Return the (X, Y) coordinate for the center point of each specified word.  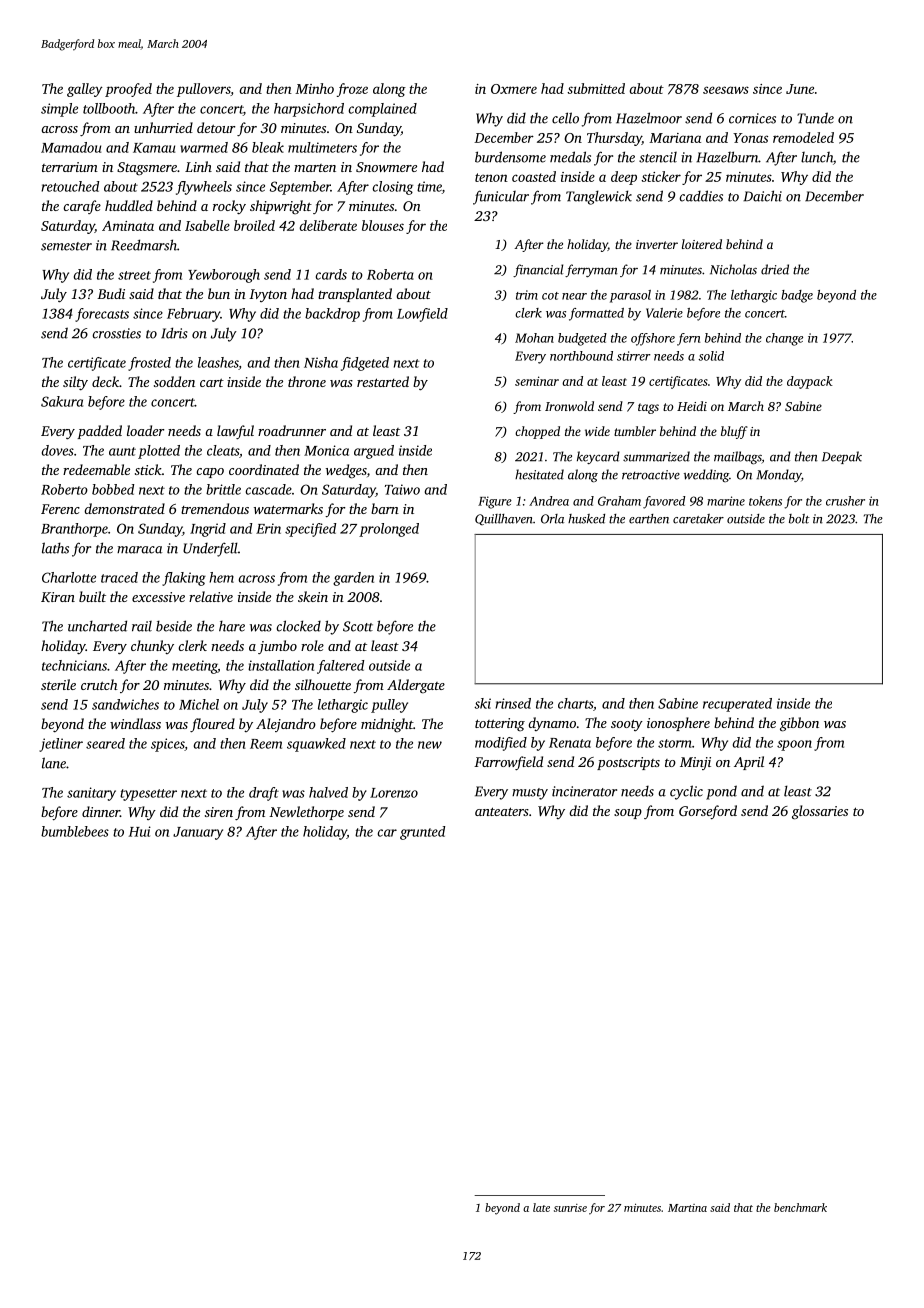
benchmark (800, 1207)
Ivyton (268, 295)
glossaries (820, 812)
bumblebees (75, 831)
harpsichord (309, 110)
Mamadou (71, 147)
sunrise (570, 1208)
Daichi (762, 196)
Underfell (210, 549)
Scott (358, 626)
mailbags (738, 457)
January (198, 833)
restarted (383, 381)
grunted (422, 833)
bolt (799, 519)
